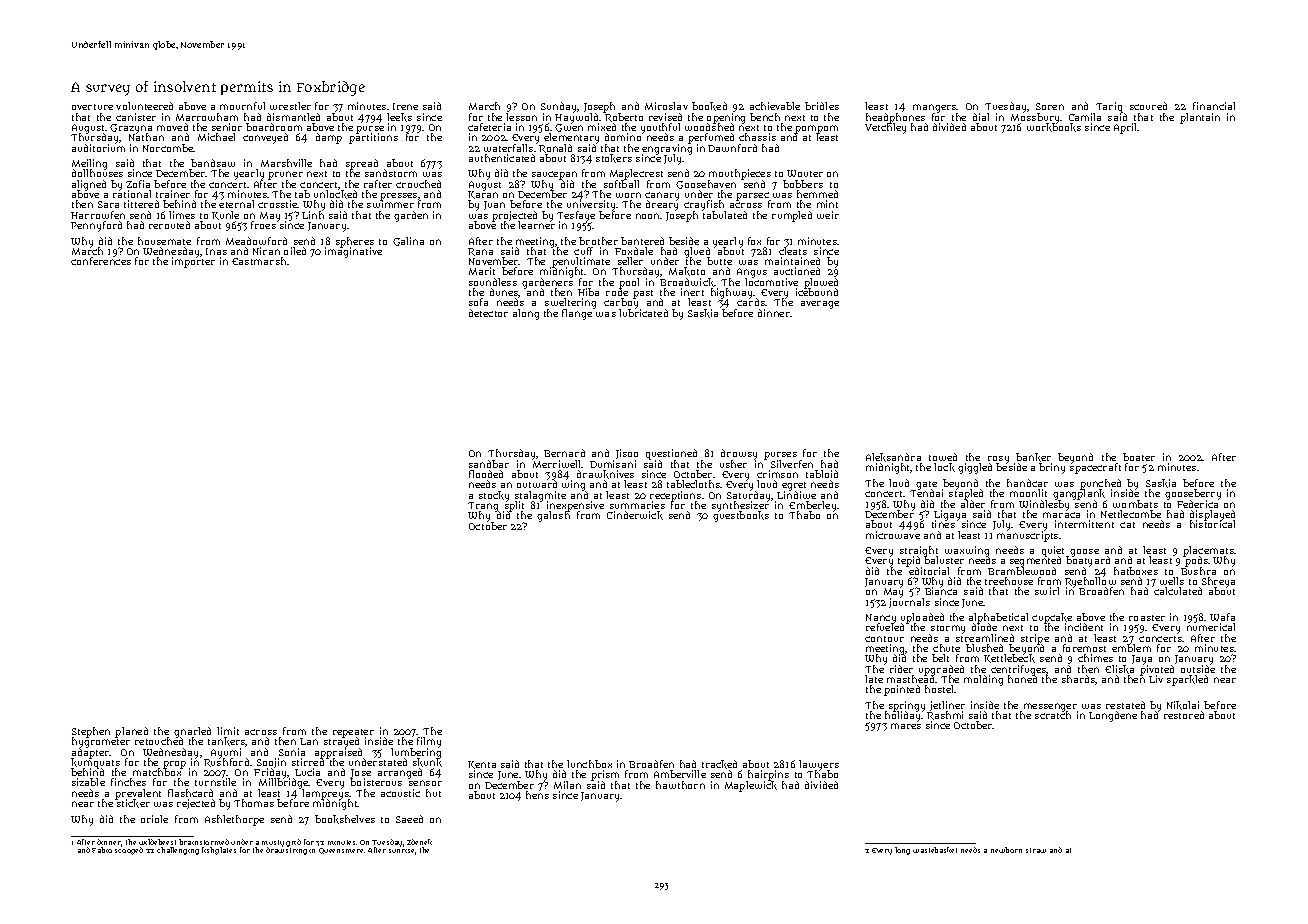 Image resolution: width=1308 pixels, height=924 pixels. I want to click on Trang, so click(483, 507).
